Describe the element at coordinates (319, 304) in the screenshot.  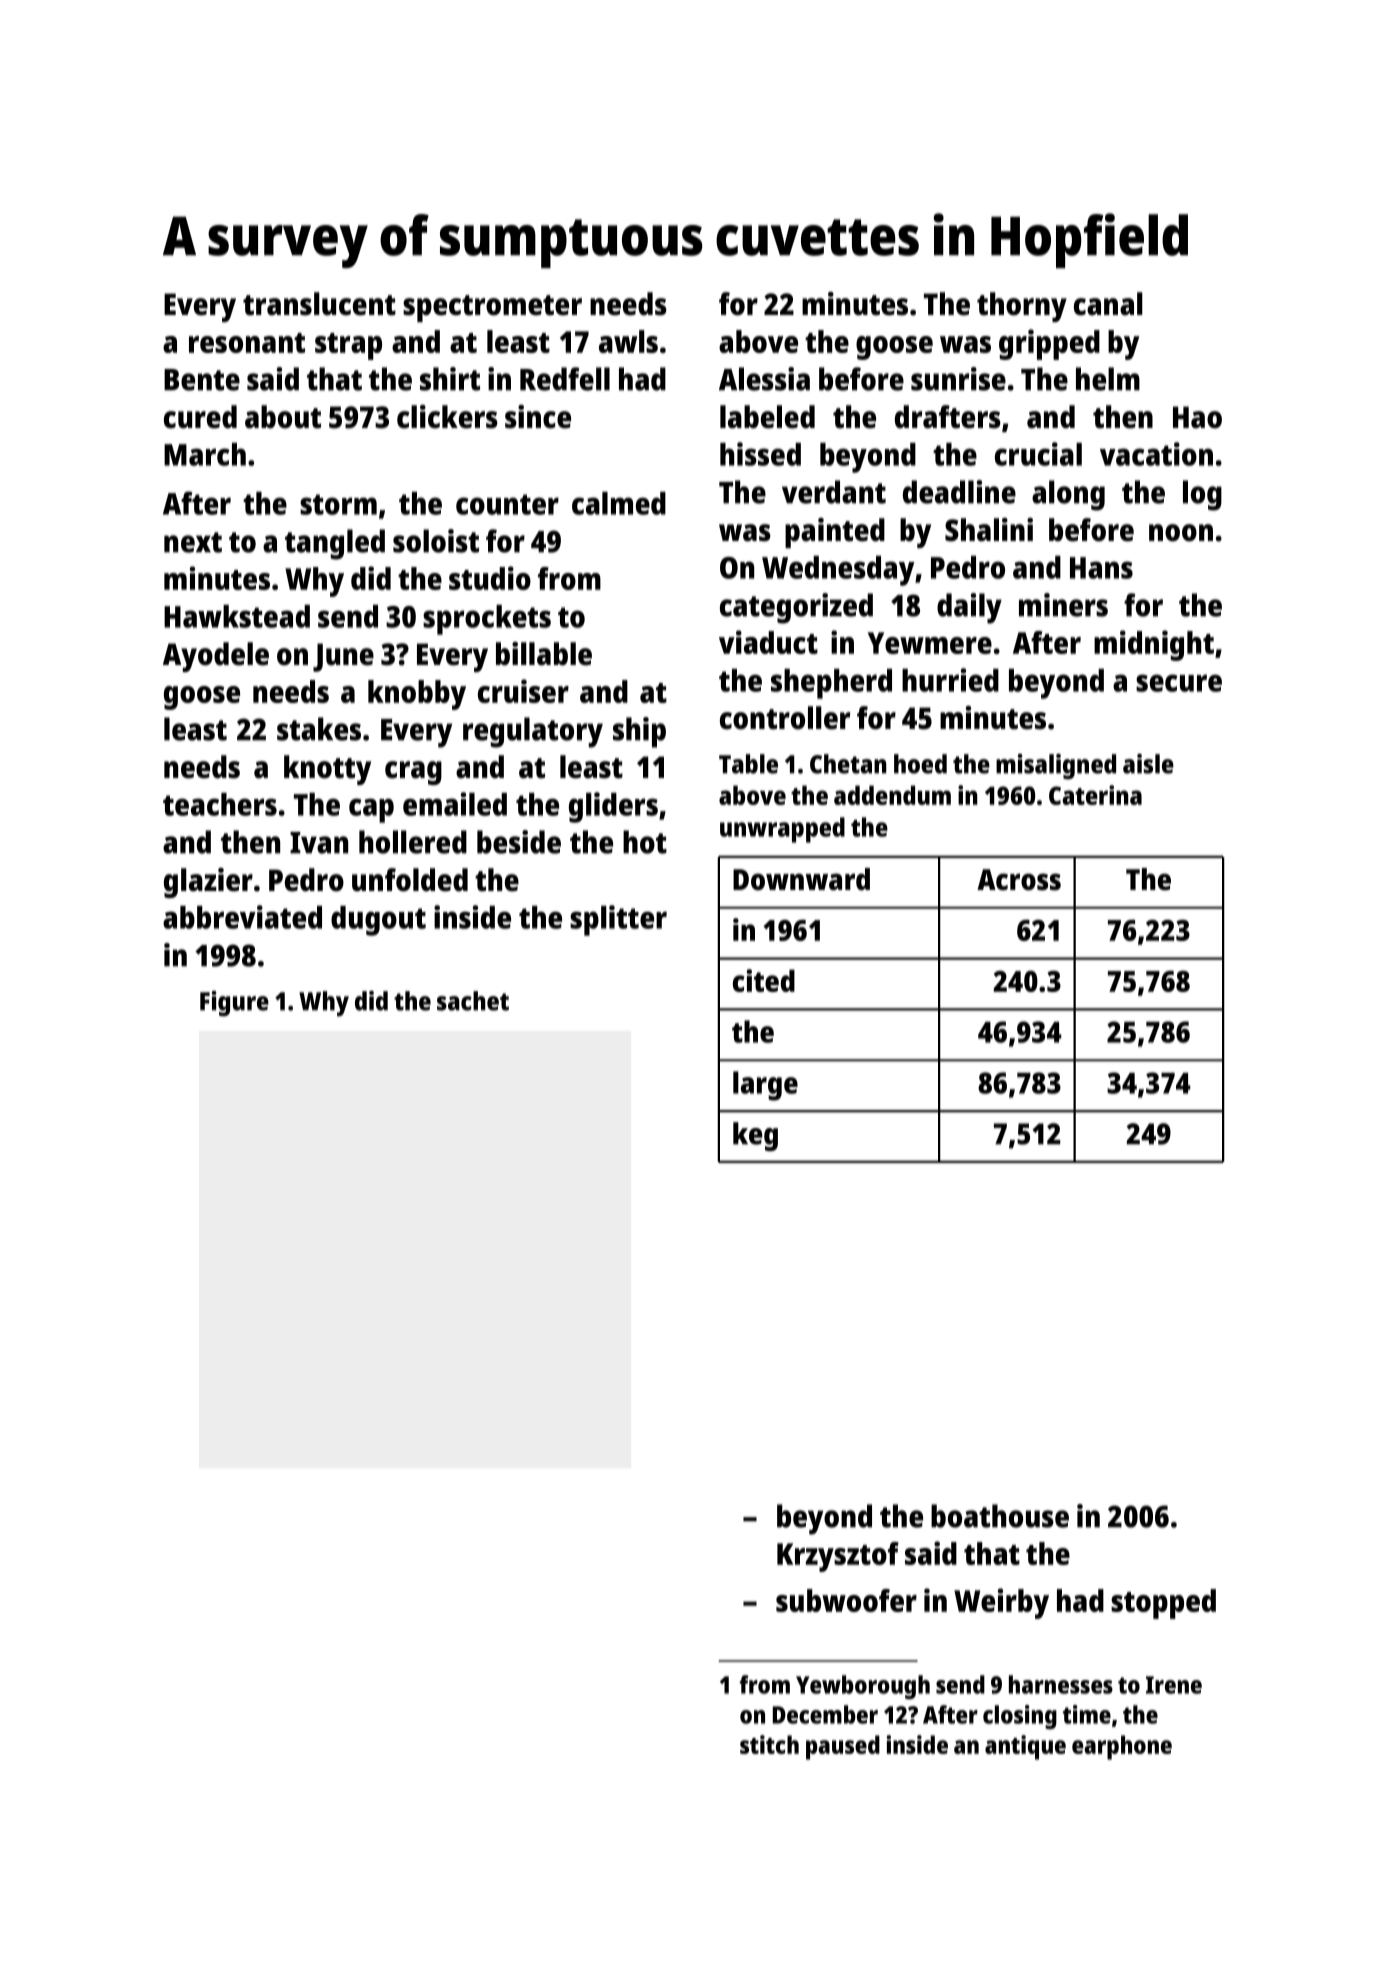
I see `translucent` at that location.
